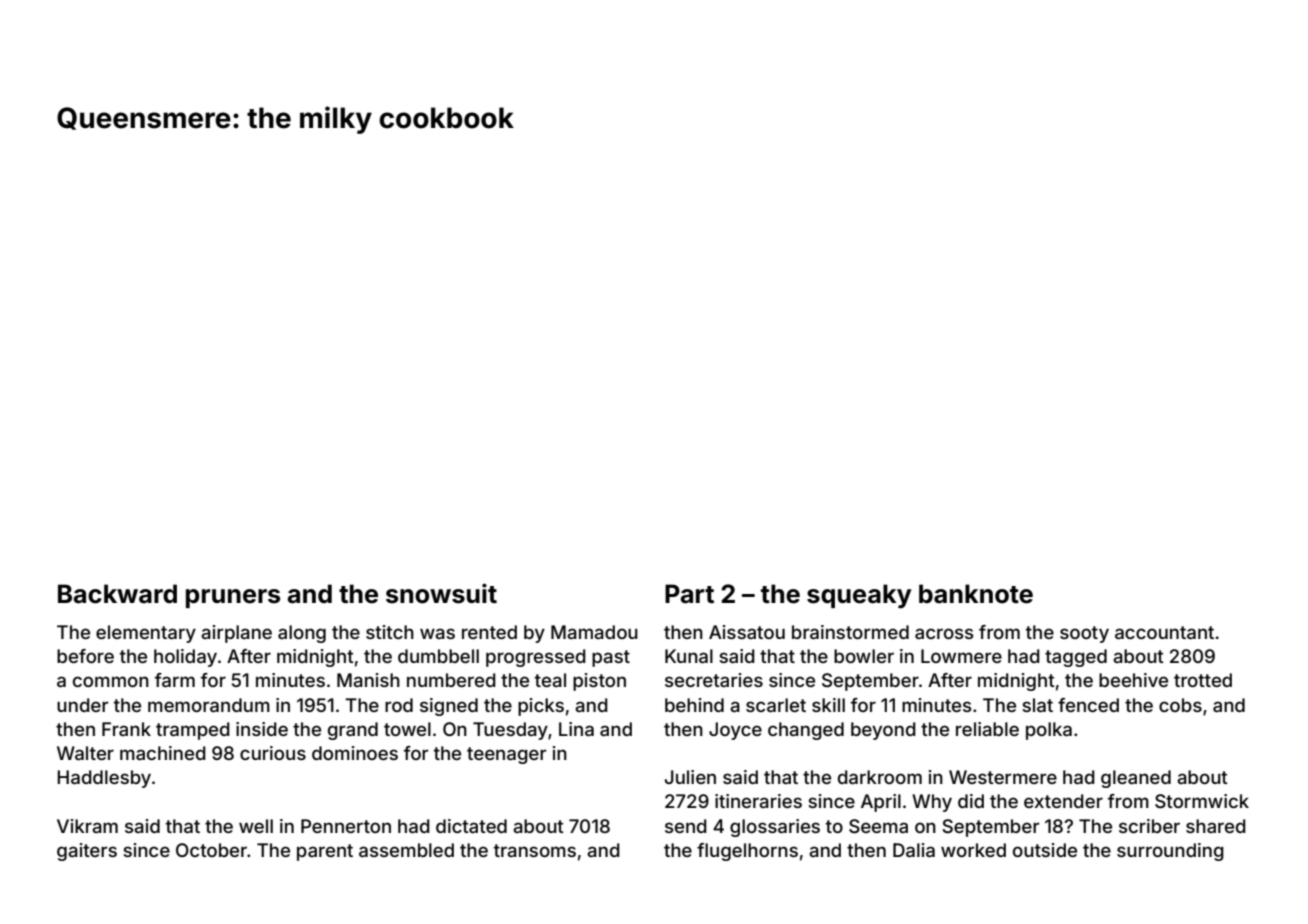  Describe the element at coordinates (82, 705) in the screenshot. I see `under` at that location.
